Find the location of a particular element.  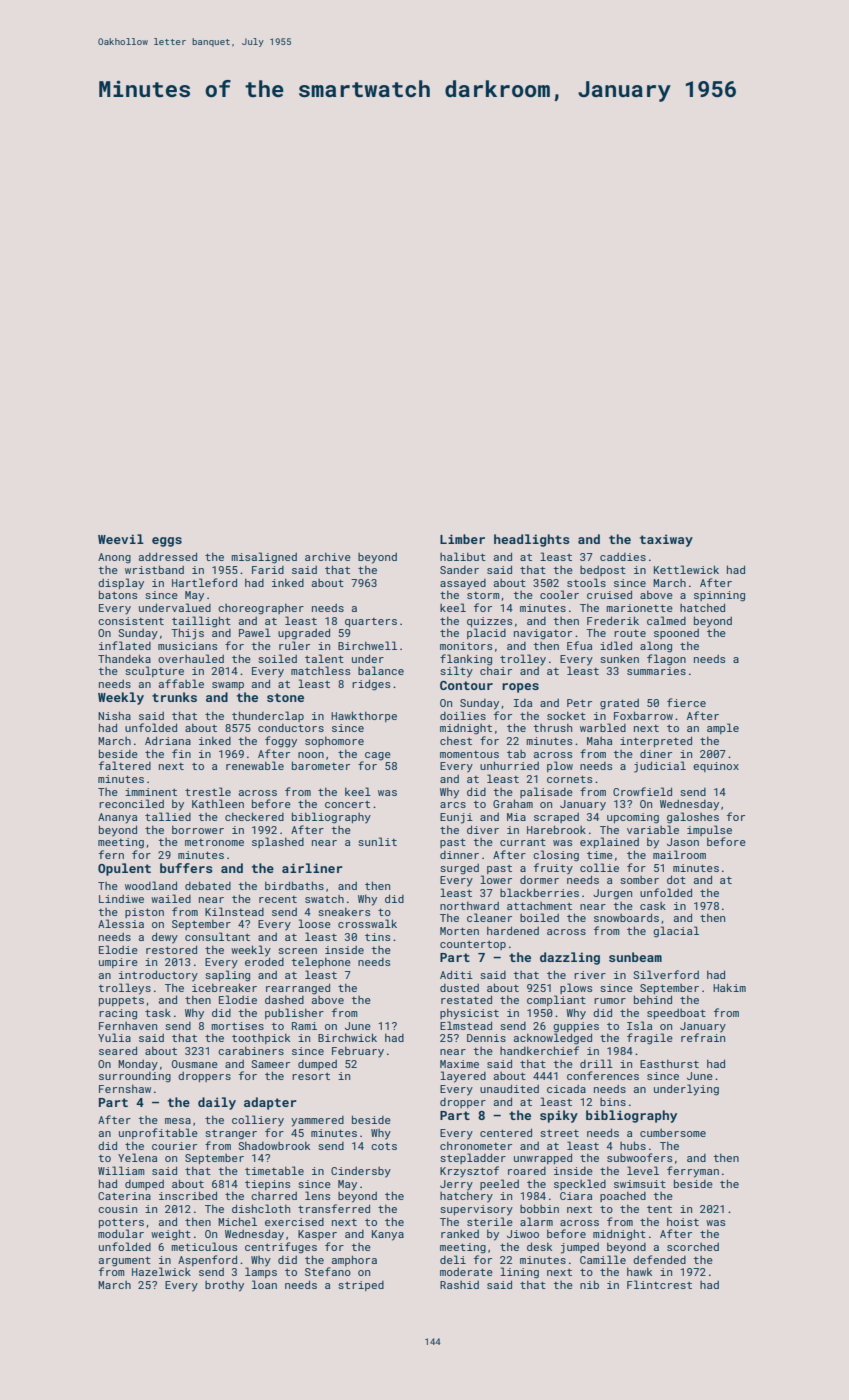

sunbeam is located at coordinates (635, 957).
